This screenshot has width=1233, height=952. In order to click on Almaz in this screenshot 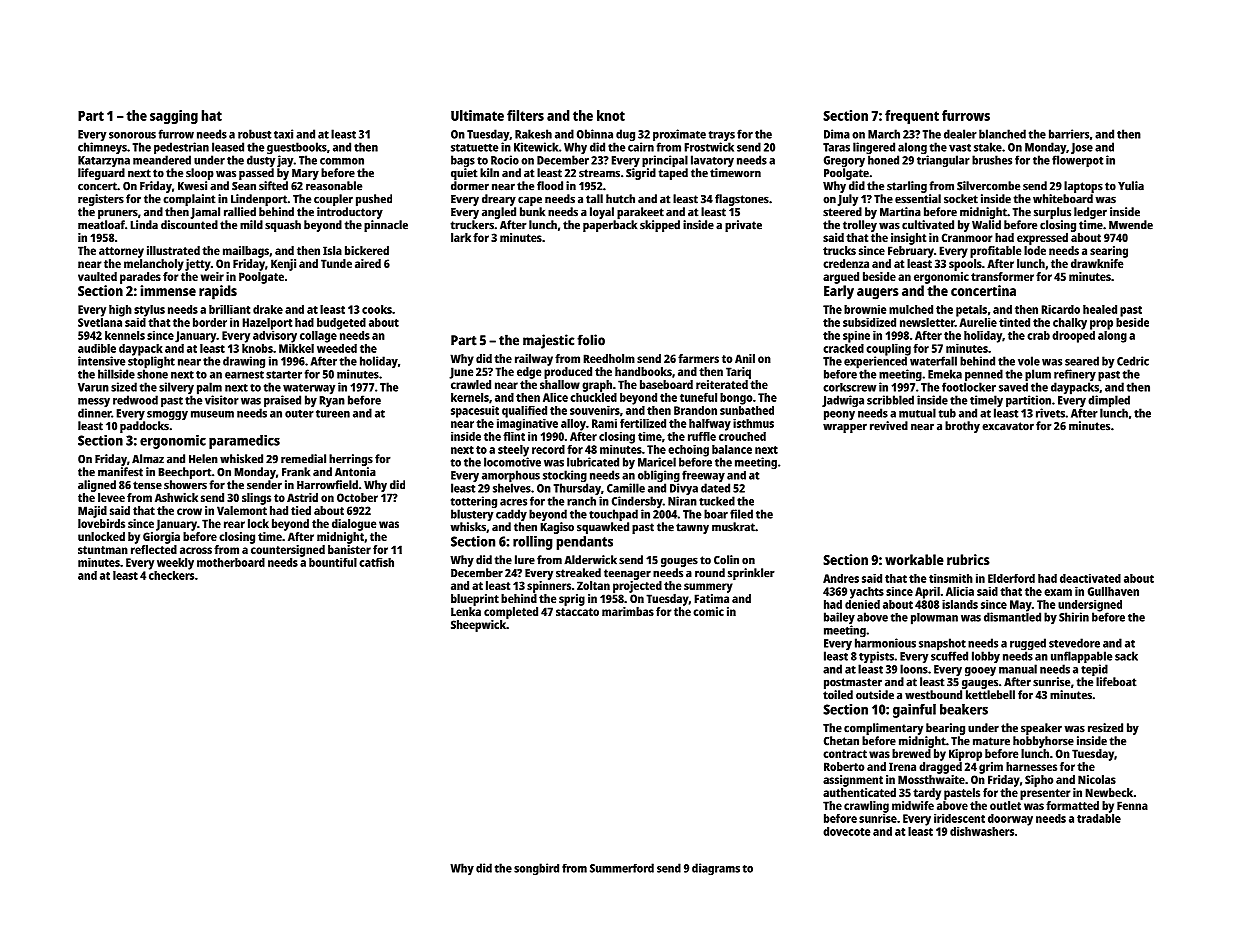, I will do `click(148, 459)`.
